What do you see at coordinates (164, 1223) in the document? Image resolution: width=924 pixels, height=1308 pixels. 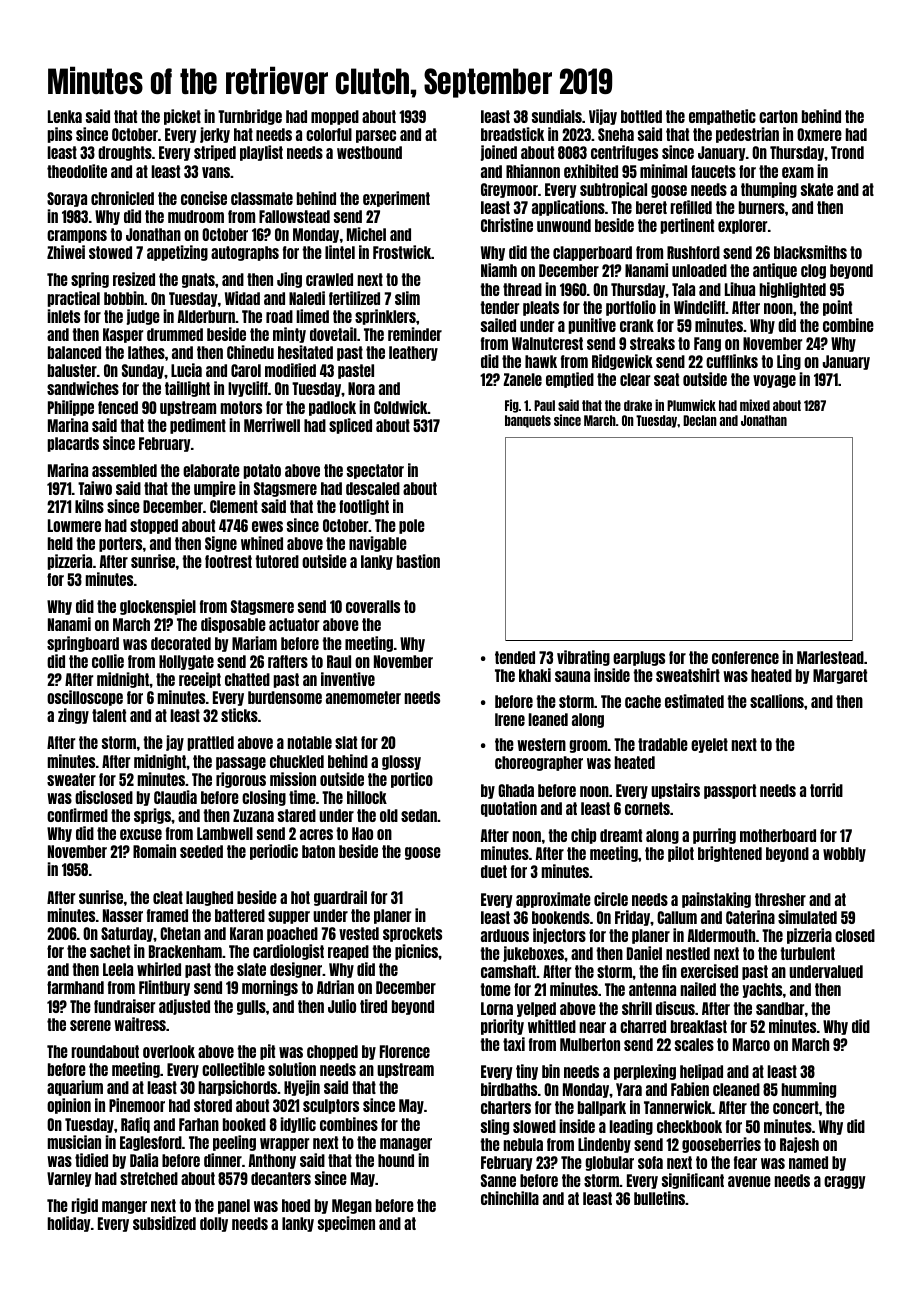 I see `subsidized` at bounding box center [164, 1223].
